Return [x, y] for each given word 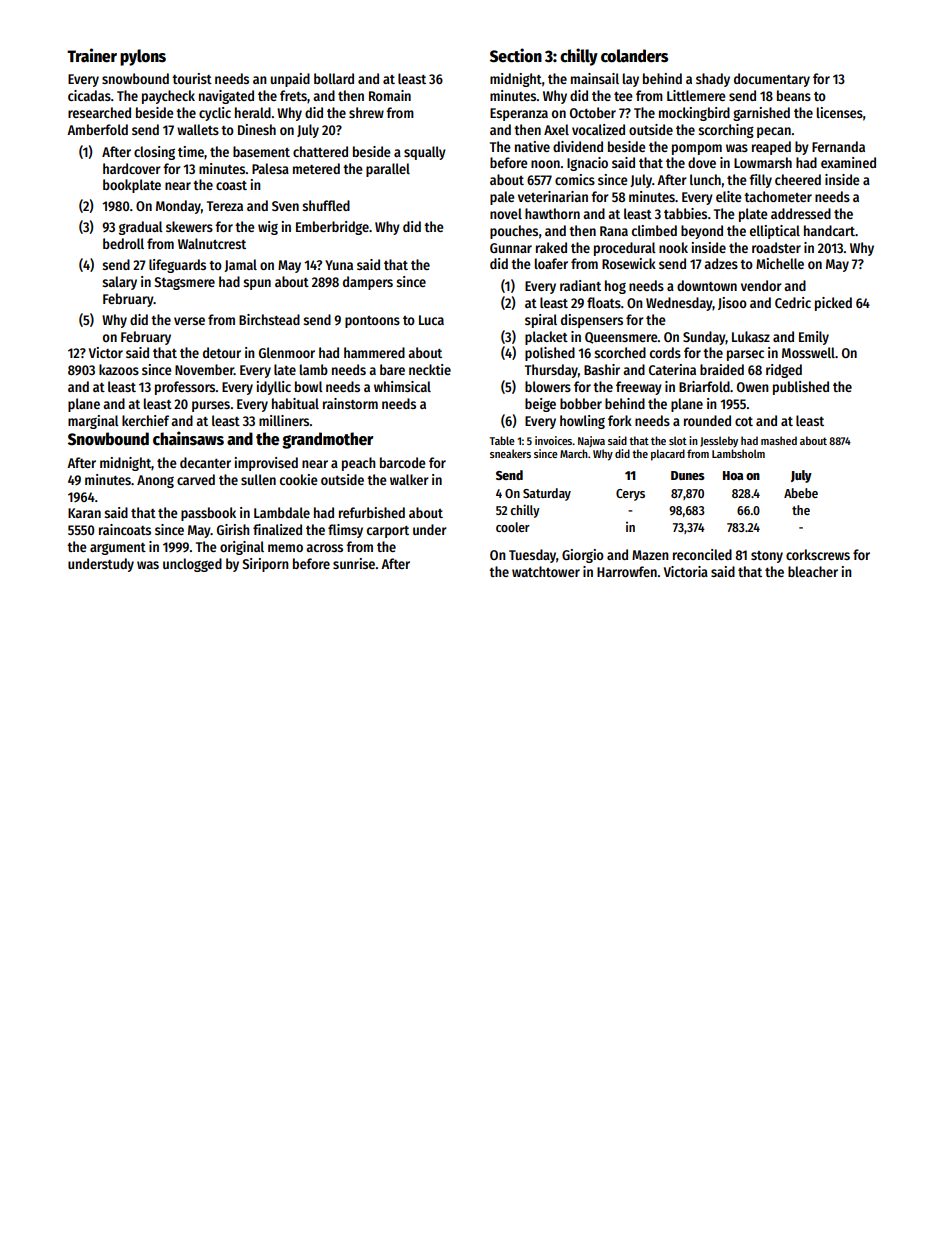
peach [359, 464]
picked [833, 304]
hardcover [132, 168]
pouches [514, 232]
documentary [772, 80]
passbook [208, 514]
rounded [707, 420]
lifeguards [177, 266]
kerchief [145, 420]
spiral [541, 321]
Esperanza [519, 114]
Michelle [780, 263]
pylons [143, 57]
